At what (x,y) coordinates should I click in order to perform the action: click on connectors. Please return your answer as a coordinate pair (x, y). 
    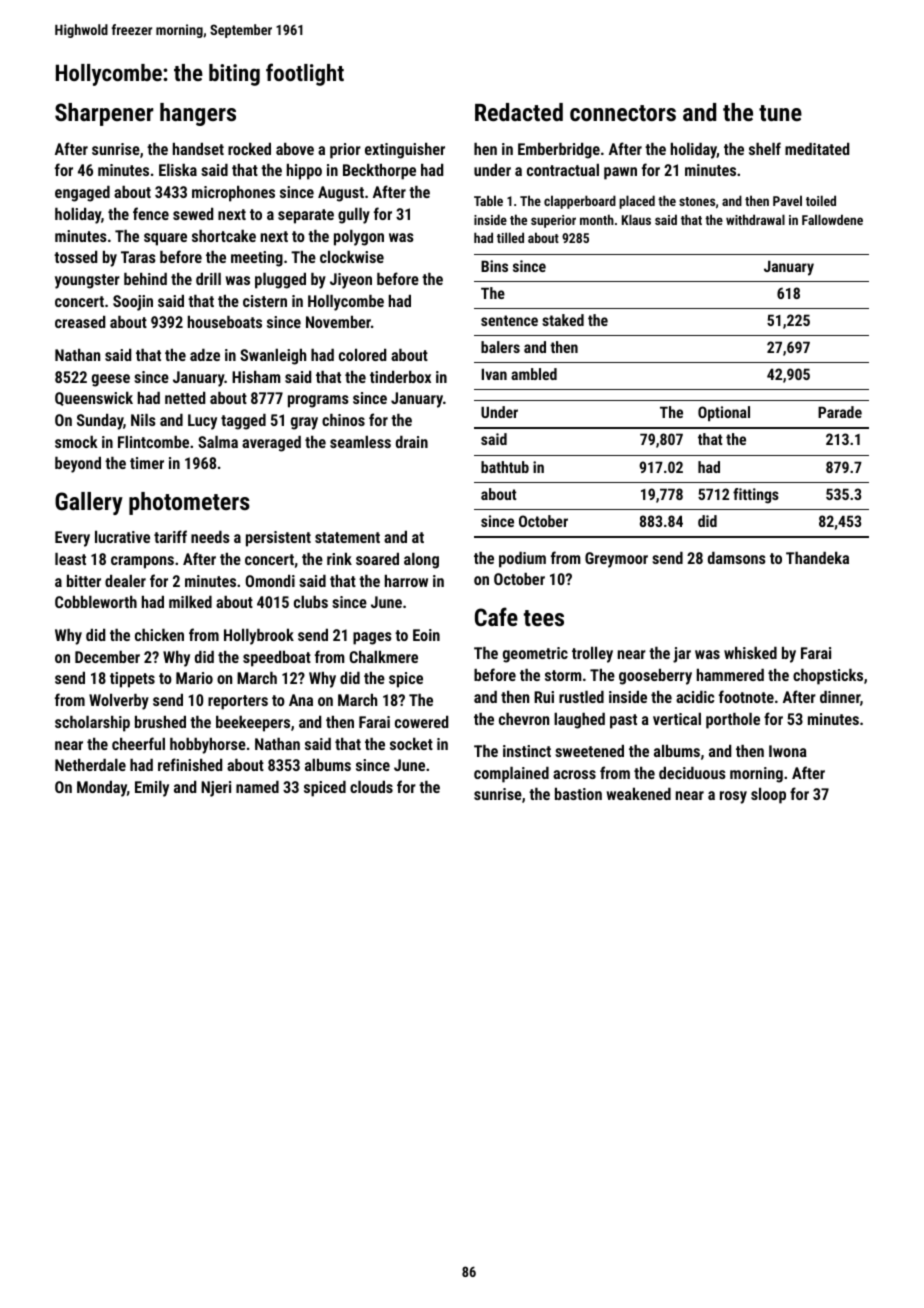
    Looking at the image, I should click on (623, 113).
